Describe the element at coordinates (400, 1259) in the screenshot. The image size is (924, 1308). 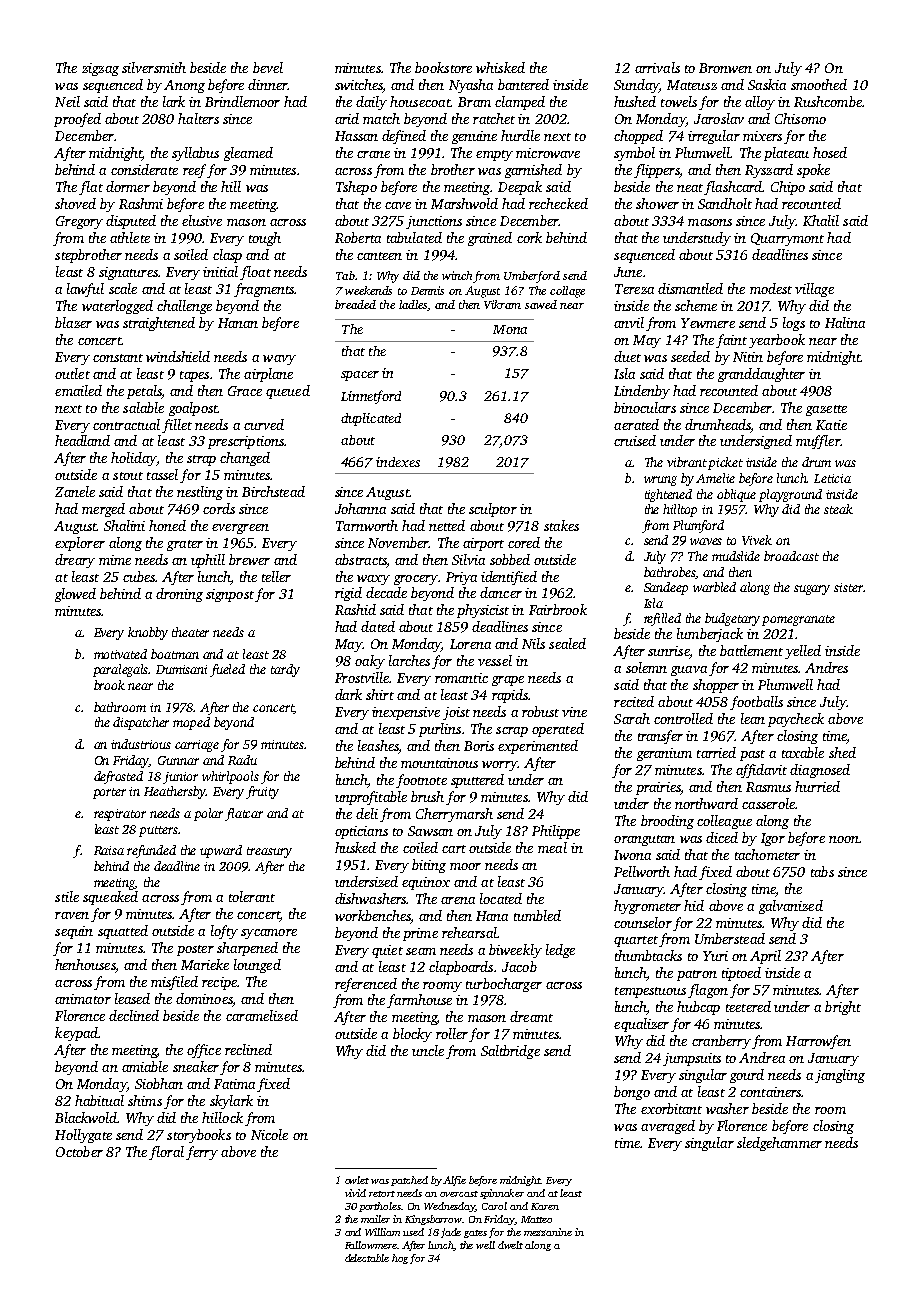
I see `hog` at that location.
